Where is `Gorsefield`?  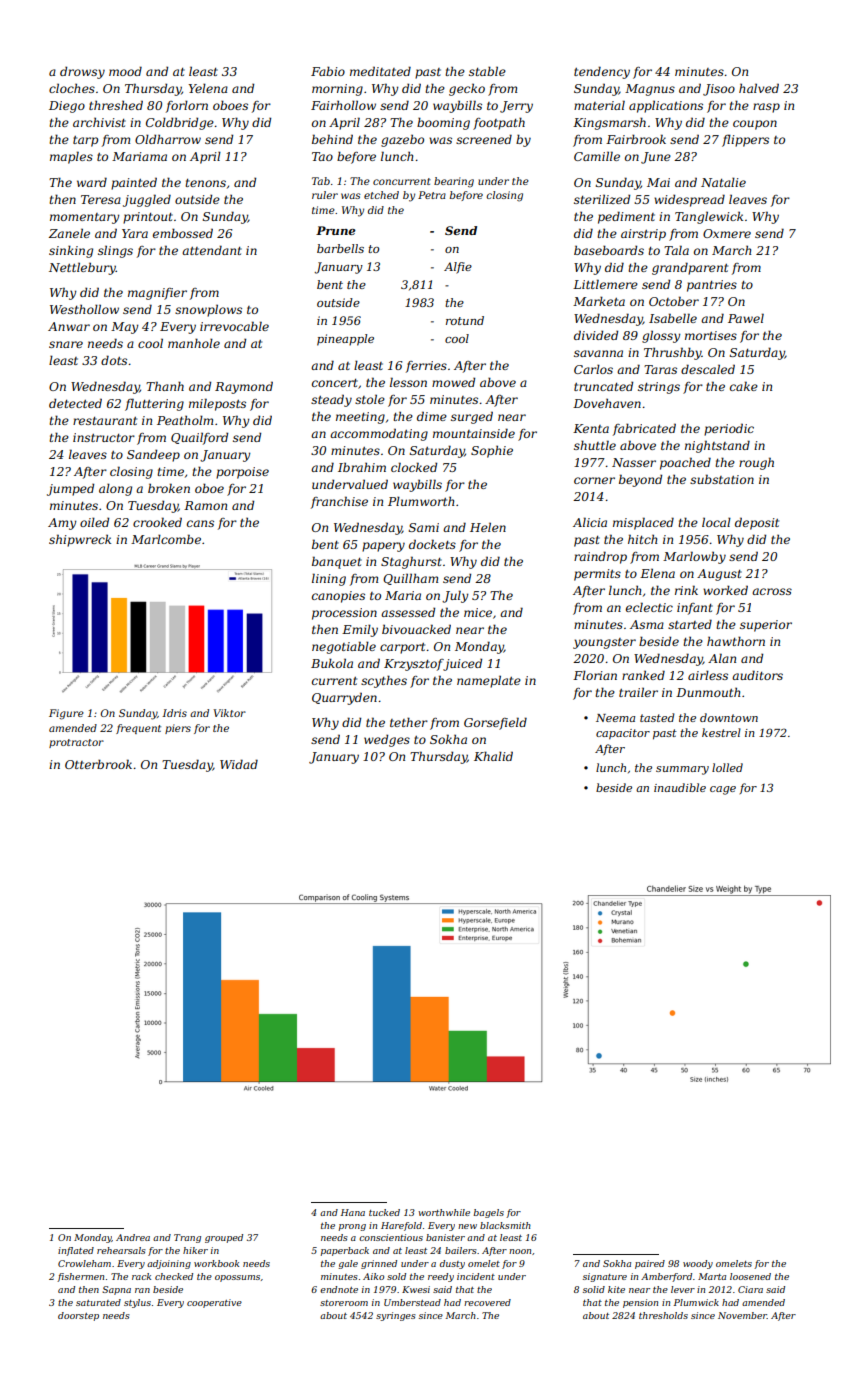
Gorsefield is located at coordinates (495, 723).
